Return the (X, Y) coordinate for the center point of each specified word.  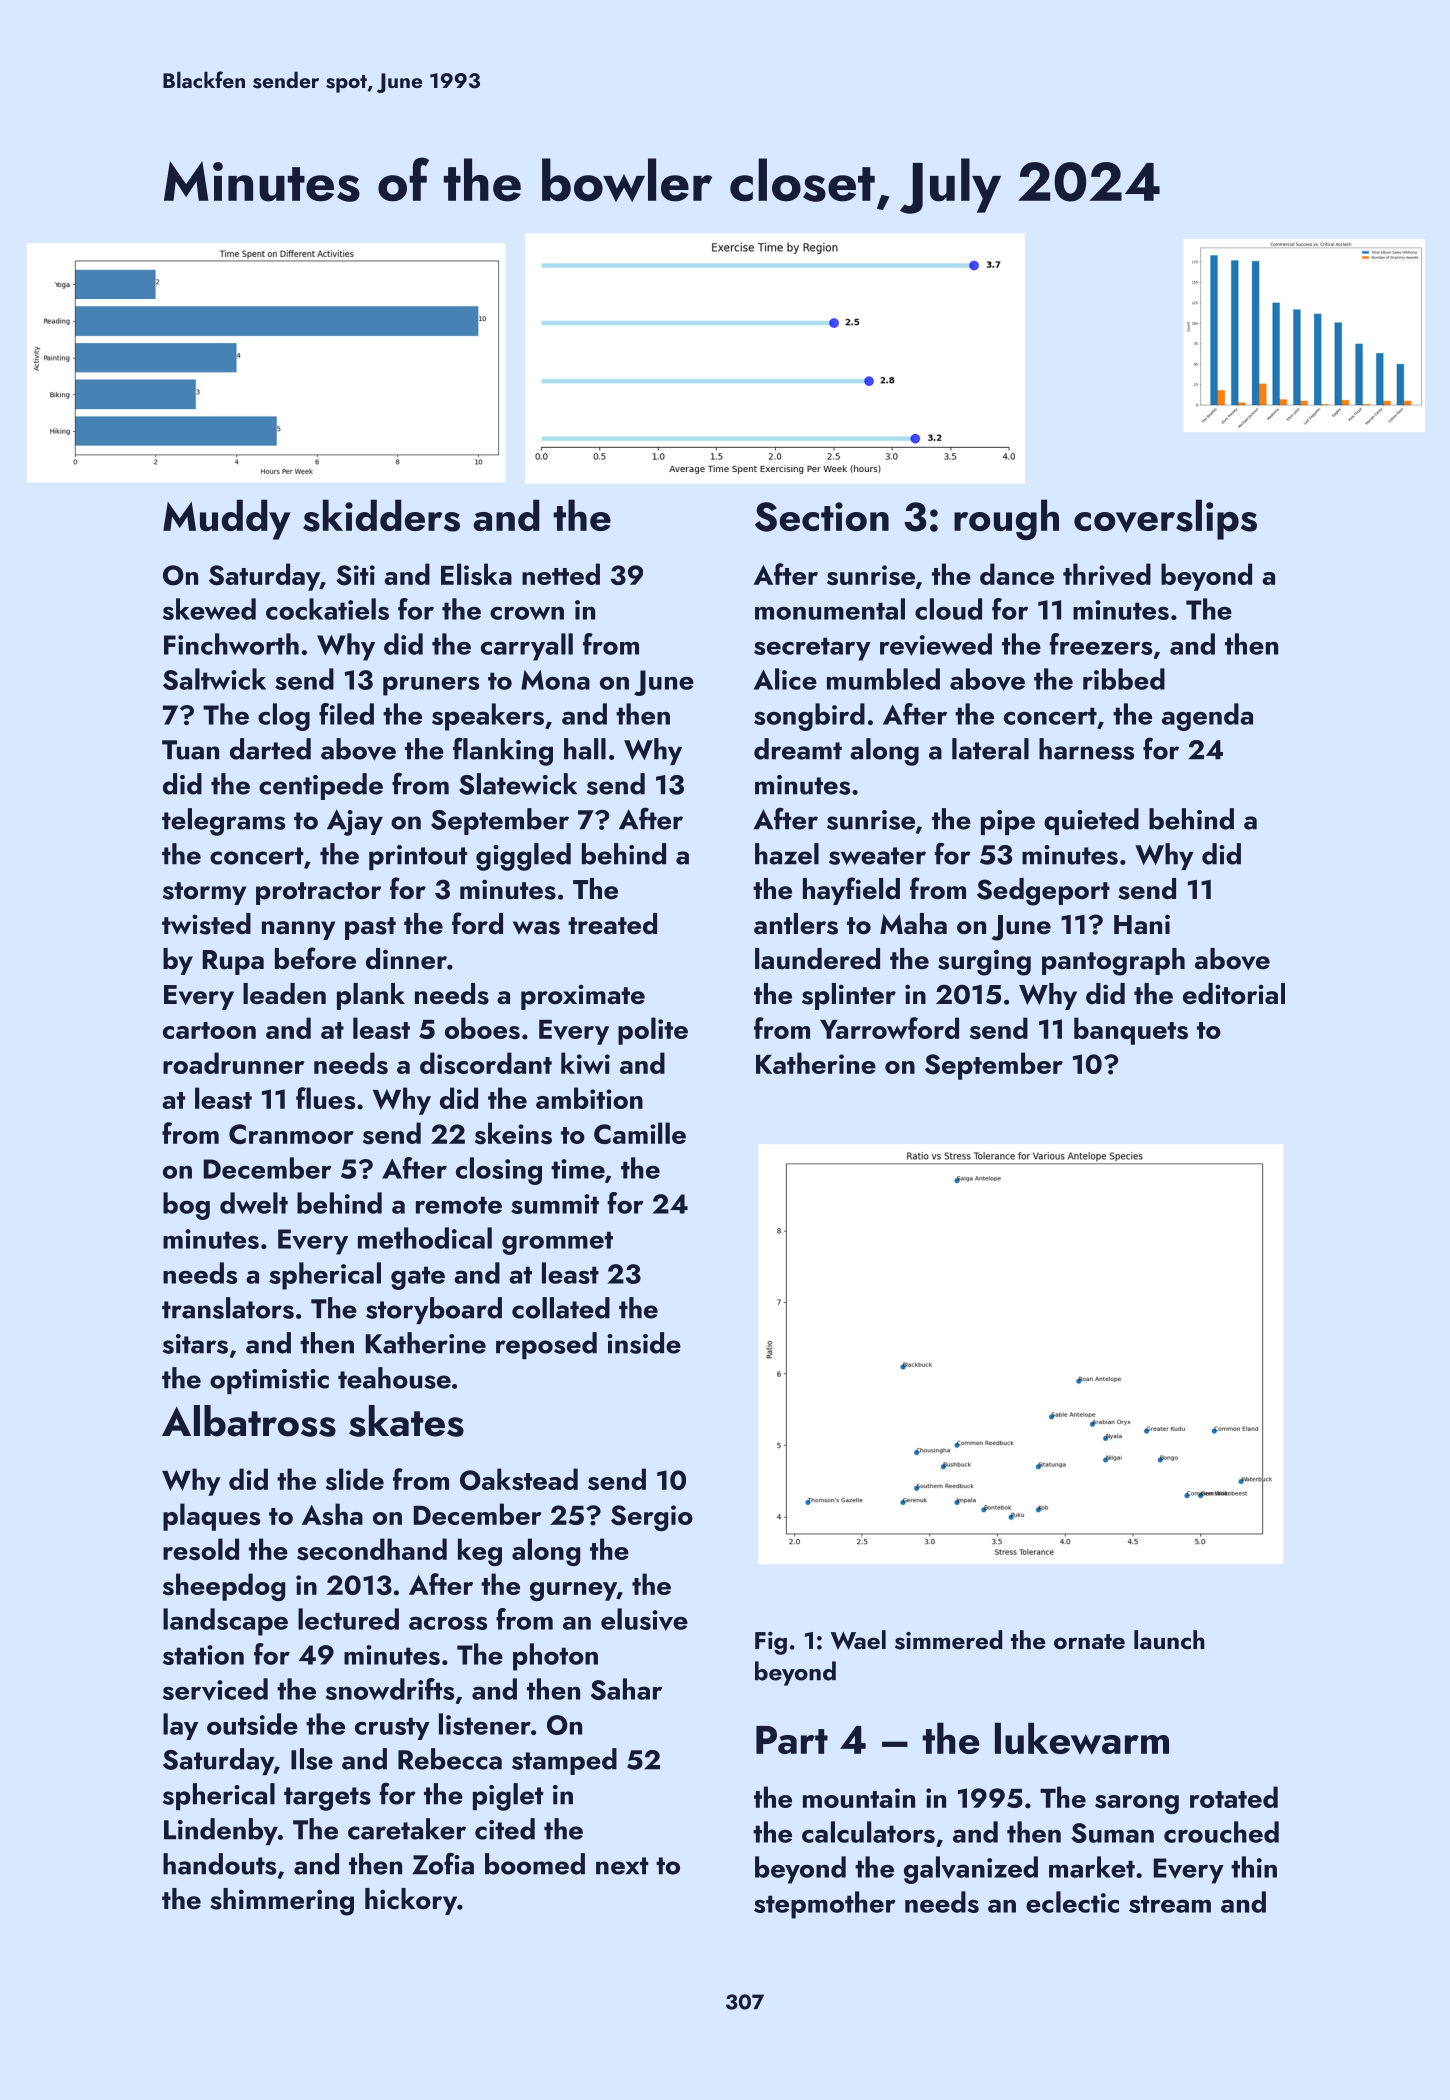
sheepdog (224, 1587)
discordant (486, 1063)
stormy (204, 893)
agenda (1207, 717)
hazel (787, 854)
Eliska (476, 574)
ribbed (1124, 679)
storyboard (434, 1310)
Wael (858, 1640)
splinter (849, 996)
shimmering (282, 1902)
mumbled (883, 679)
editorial (1234, 994)
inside (644, 1343)
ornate (1089, 1641)
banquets (1131, 1031)
